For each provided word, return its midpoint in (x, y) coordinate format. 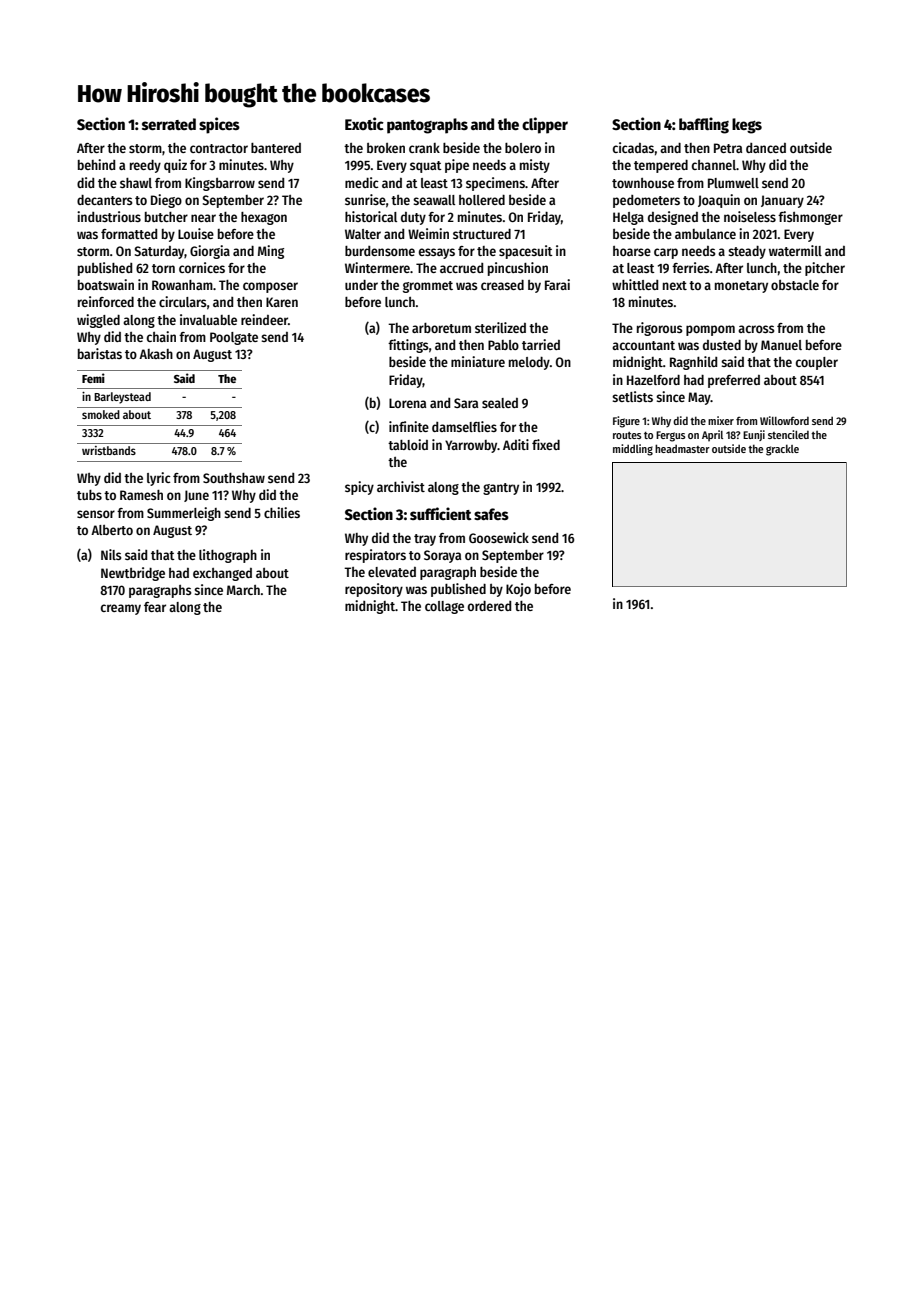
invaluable (208, 319)
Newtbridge (133, 574)
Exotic (364, 123)
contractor (219, 148)
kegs (747, 126)
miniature (478, 361)
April (712, 436)
